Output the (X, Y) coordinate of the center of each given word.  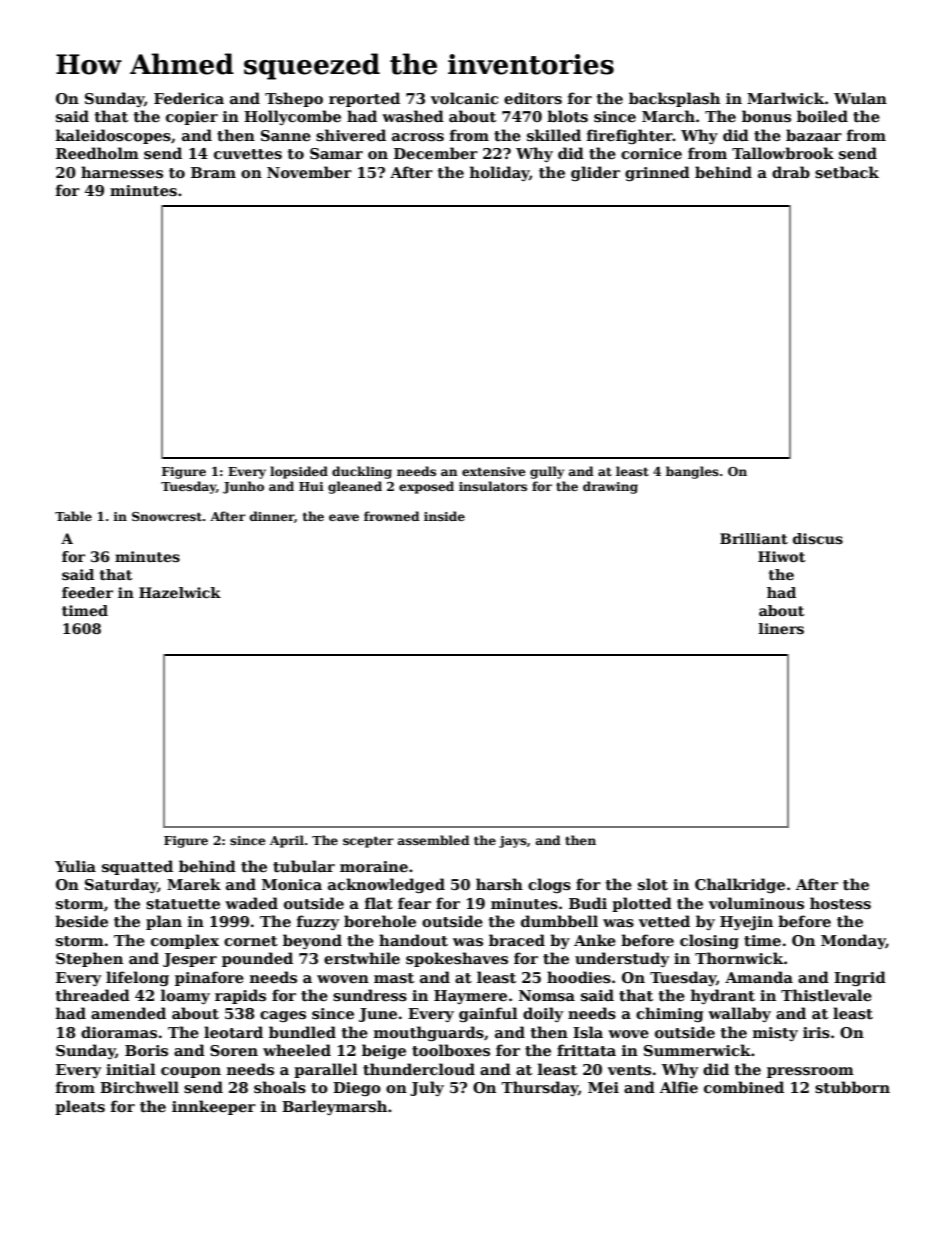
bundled (302, 1032)
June (378, 1015)
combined (744, 1087)
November (309, 172)
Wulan (860, 98)
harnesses (122, 172)
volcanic (464, 98)
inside (444, 516)
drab (791, 172)
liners (781, 628)
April (287, 841)
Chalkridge (740, 885)
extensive (494, 471)
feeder (87, 592)
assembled (434, 840)
